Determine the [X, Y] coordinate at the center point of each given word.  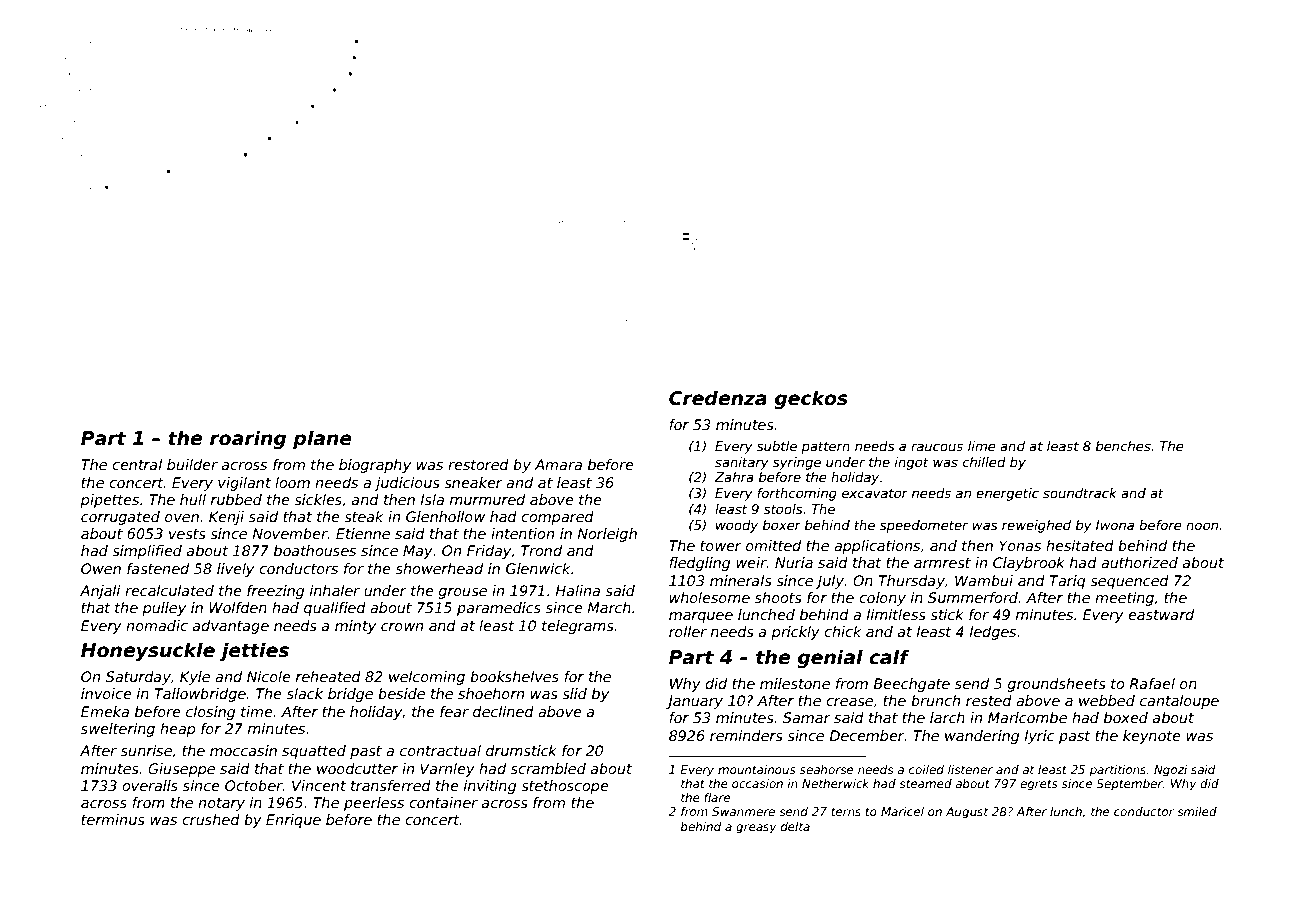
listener [970, 769]
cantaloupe [1179, 702]
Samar [807, 717]
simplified [147, 552]
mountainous [757, 769]
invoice [106, 693]
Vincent [319, 785]
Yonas [1020, 545]
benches [1123, 446]
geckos [811, 399]
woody [737, 526]
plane [322, 439]
